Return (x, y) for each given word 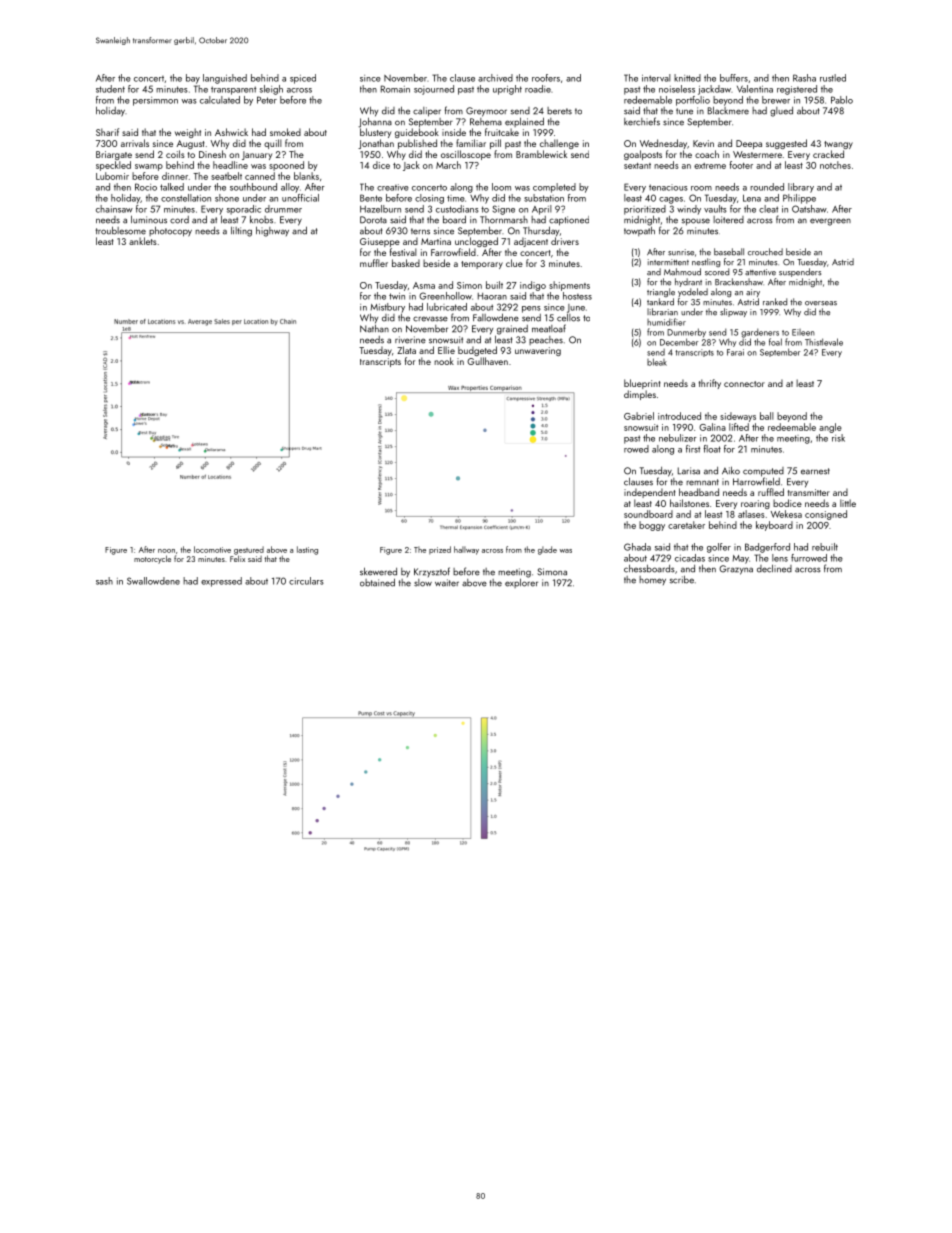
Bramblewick (541, 154)
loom (501, 187)
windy (689, 210)
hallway (466, 550)
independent (650, 493)
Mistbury (388, 308)
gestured (249, 550)
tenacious (668, 187)
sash (104, 581)
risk (838, 438)
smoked (285, 132)
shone (227, 198)
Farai (735, 352)
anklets (143, 241)
